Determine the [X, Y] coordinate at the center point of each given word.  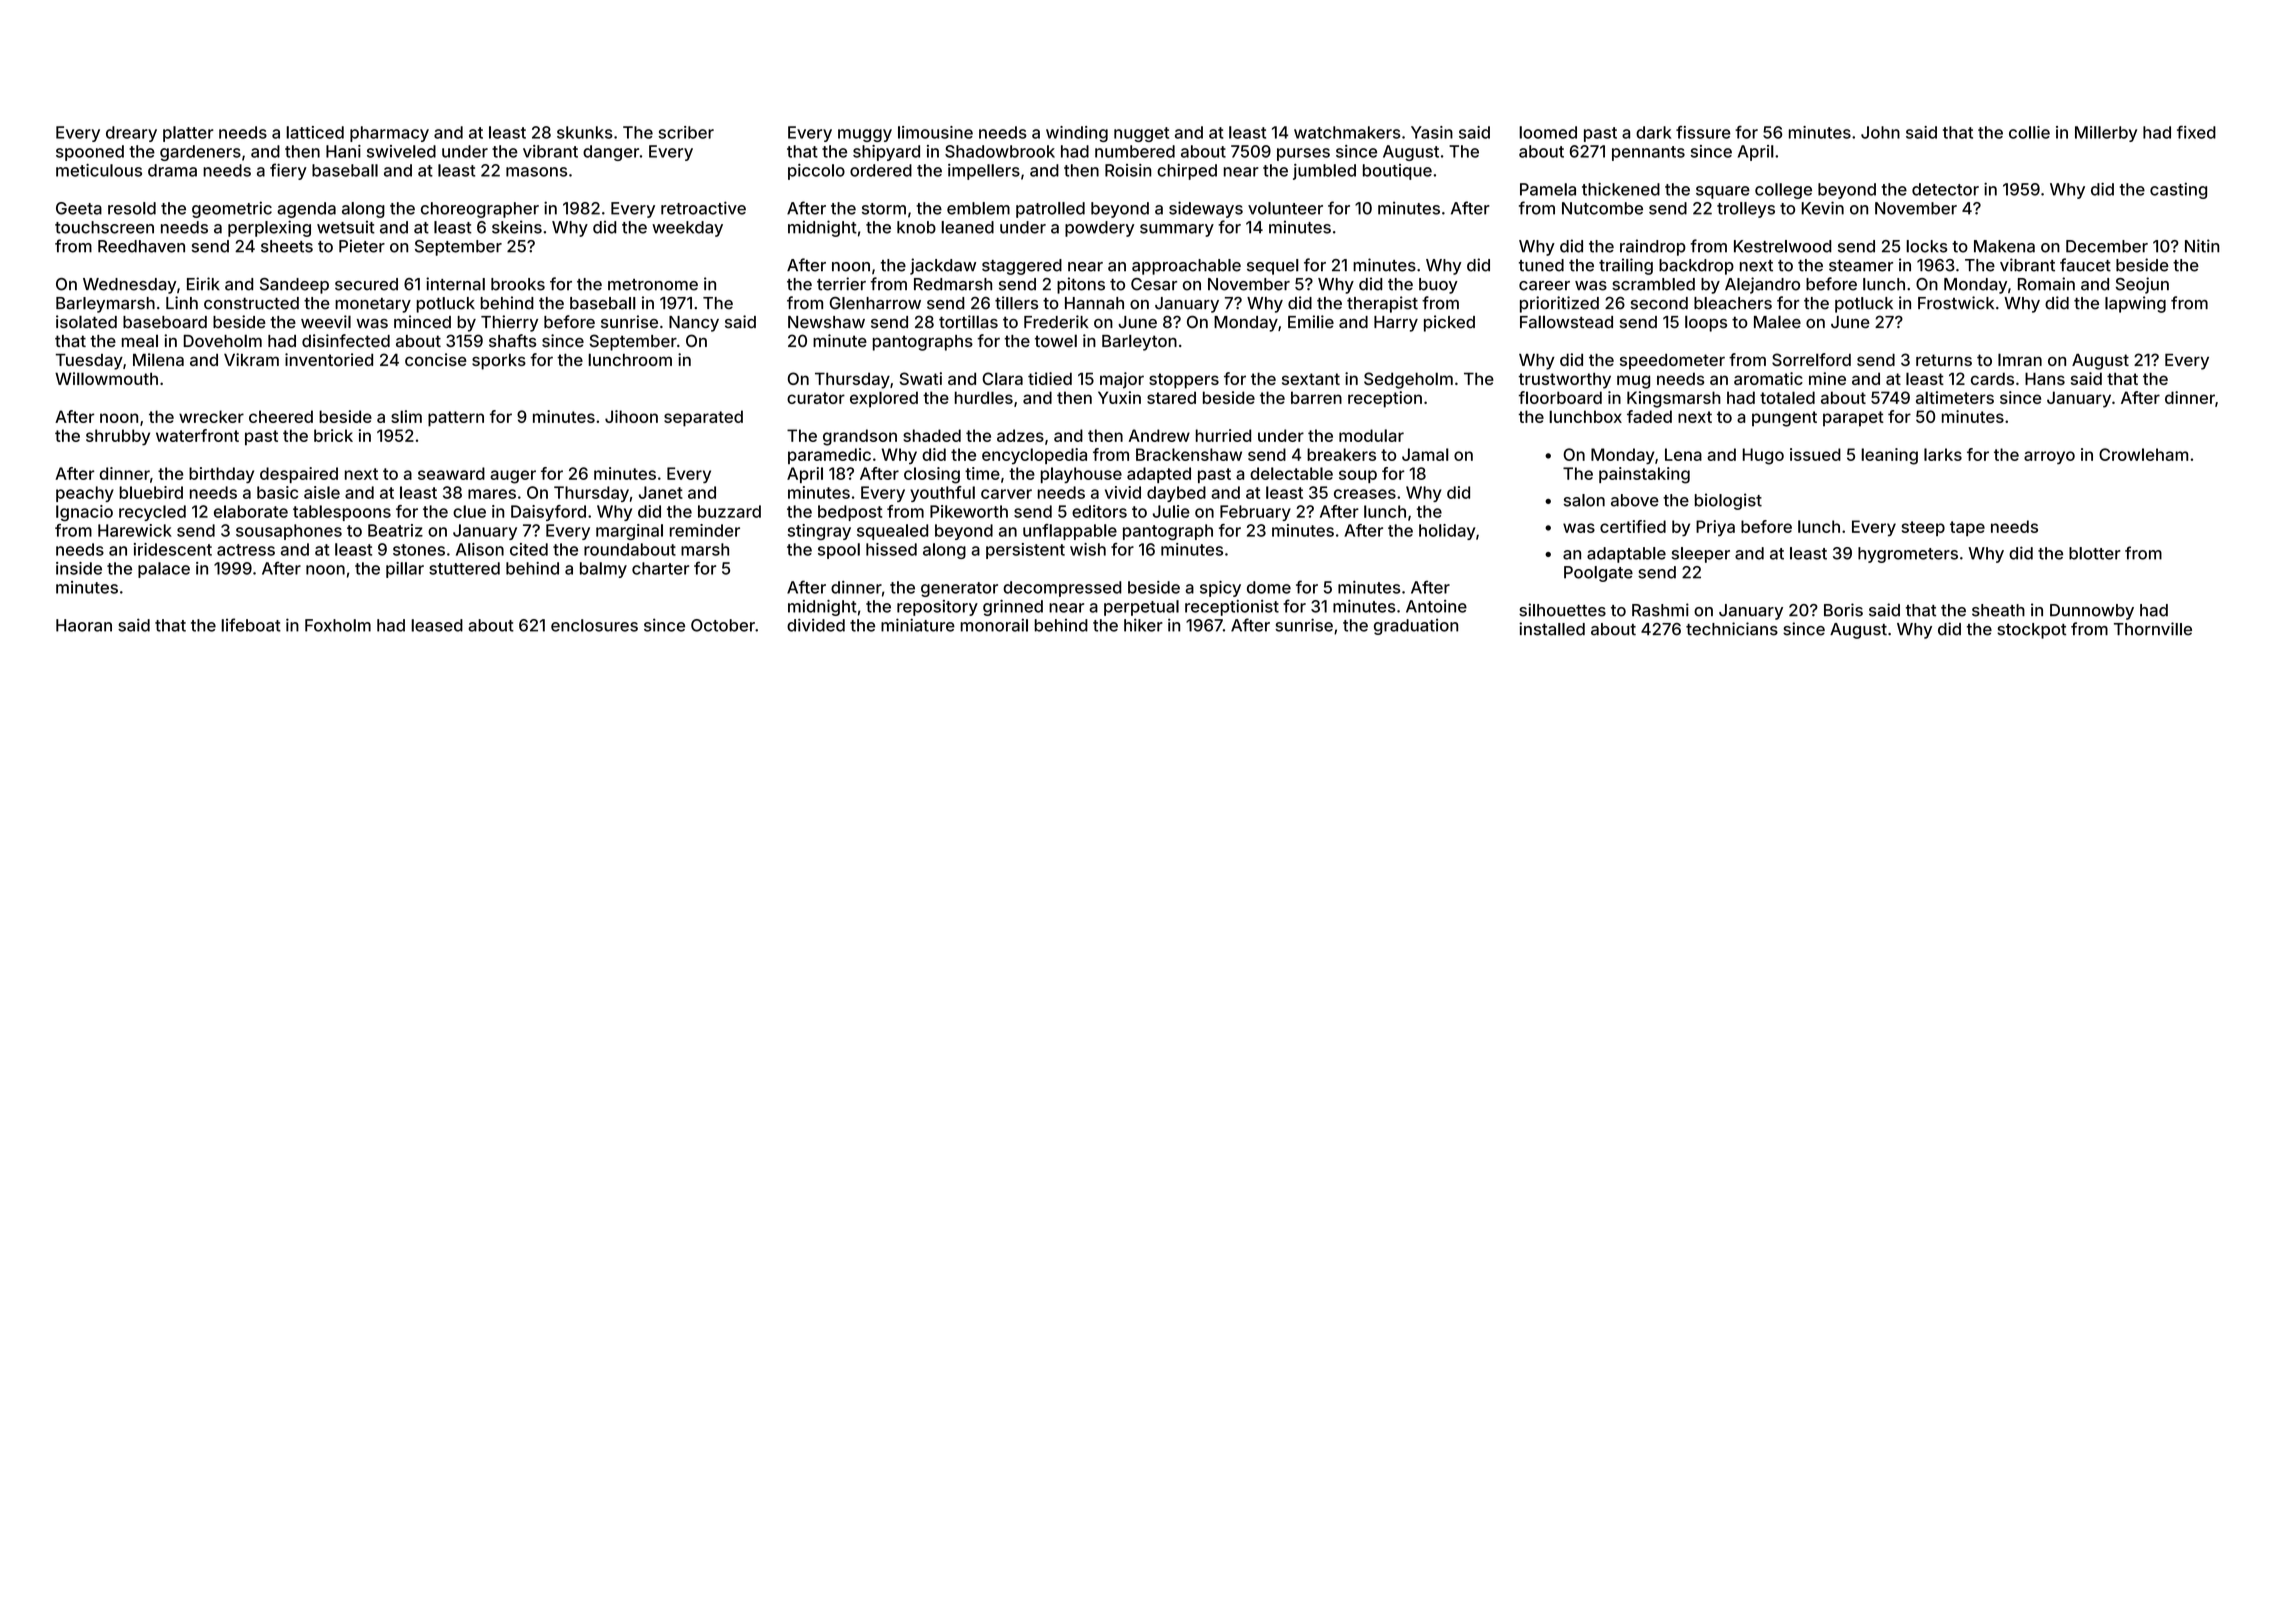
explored [884, 399]
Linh [182, 302]
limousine [935, 132]
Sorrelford [1811, 359]
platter [188, 134]
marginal [629, 532]
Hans [2045, 378]
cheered [281, 416]
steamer [1861, 266]
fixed [2196, 132]
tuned [1541, 265]
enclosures [594, 625]
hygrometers [1908, 555]
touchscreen [104, 227]
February [1255, 513]
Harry [1396, 324]
